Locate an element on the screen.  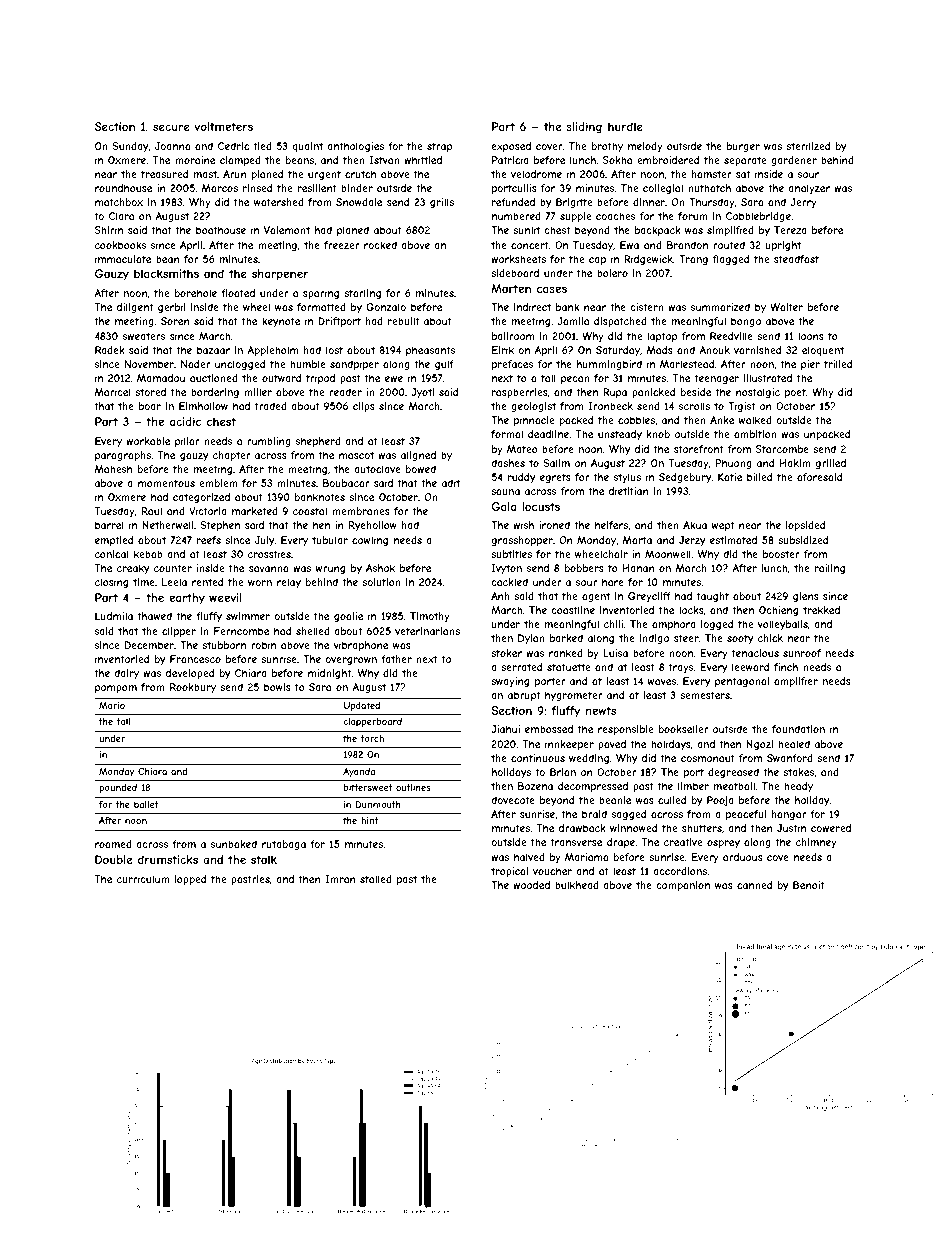
dairy is located at coordinates (126, 674).
